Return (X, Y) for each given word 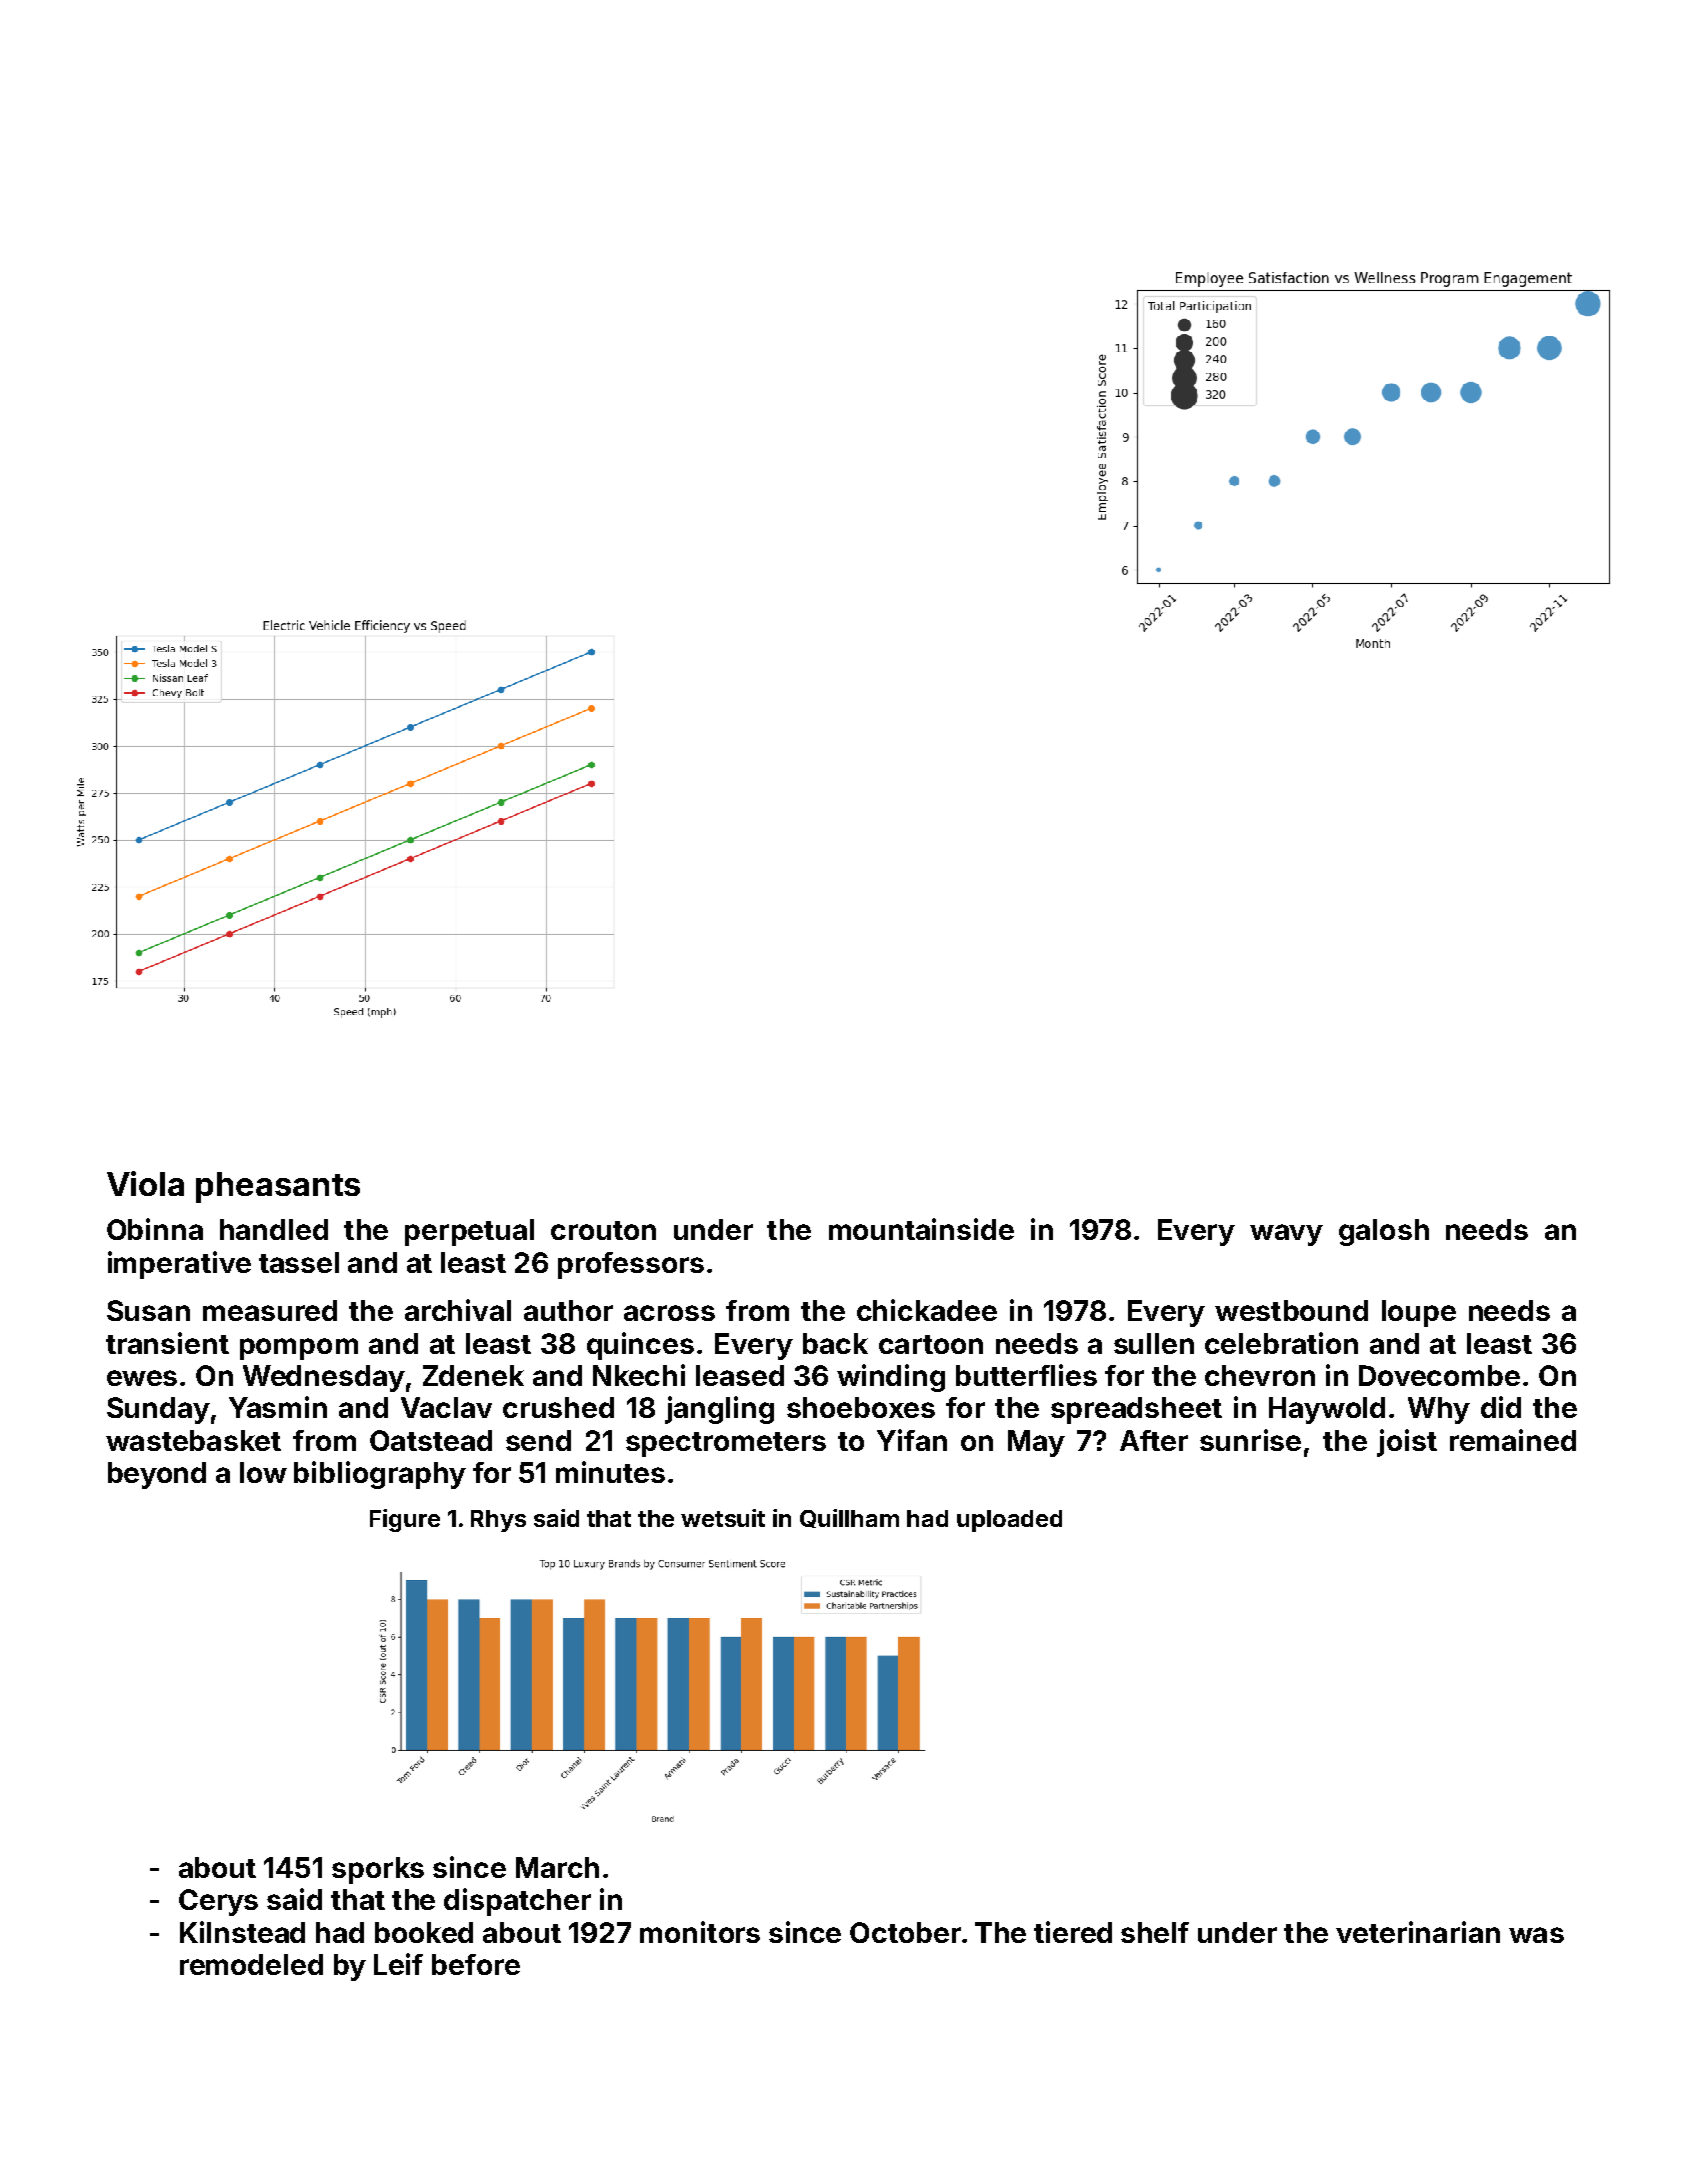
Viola (145, 1183)
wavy (1286, 1235)
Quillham (849, 1518)
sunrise (1250, 1440)
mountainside (921, 1229)
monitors (700, 1932)
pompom (299, 1349)
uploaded (1009, 1521)
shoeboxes (861, 1407)
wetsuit (723, 1518)
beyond (157, 1475)
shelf (1155, 1932)
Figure (405, 1520)
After (1154, 1440)
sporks (378, 1870)
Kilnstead (242, 1932)
